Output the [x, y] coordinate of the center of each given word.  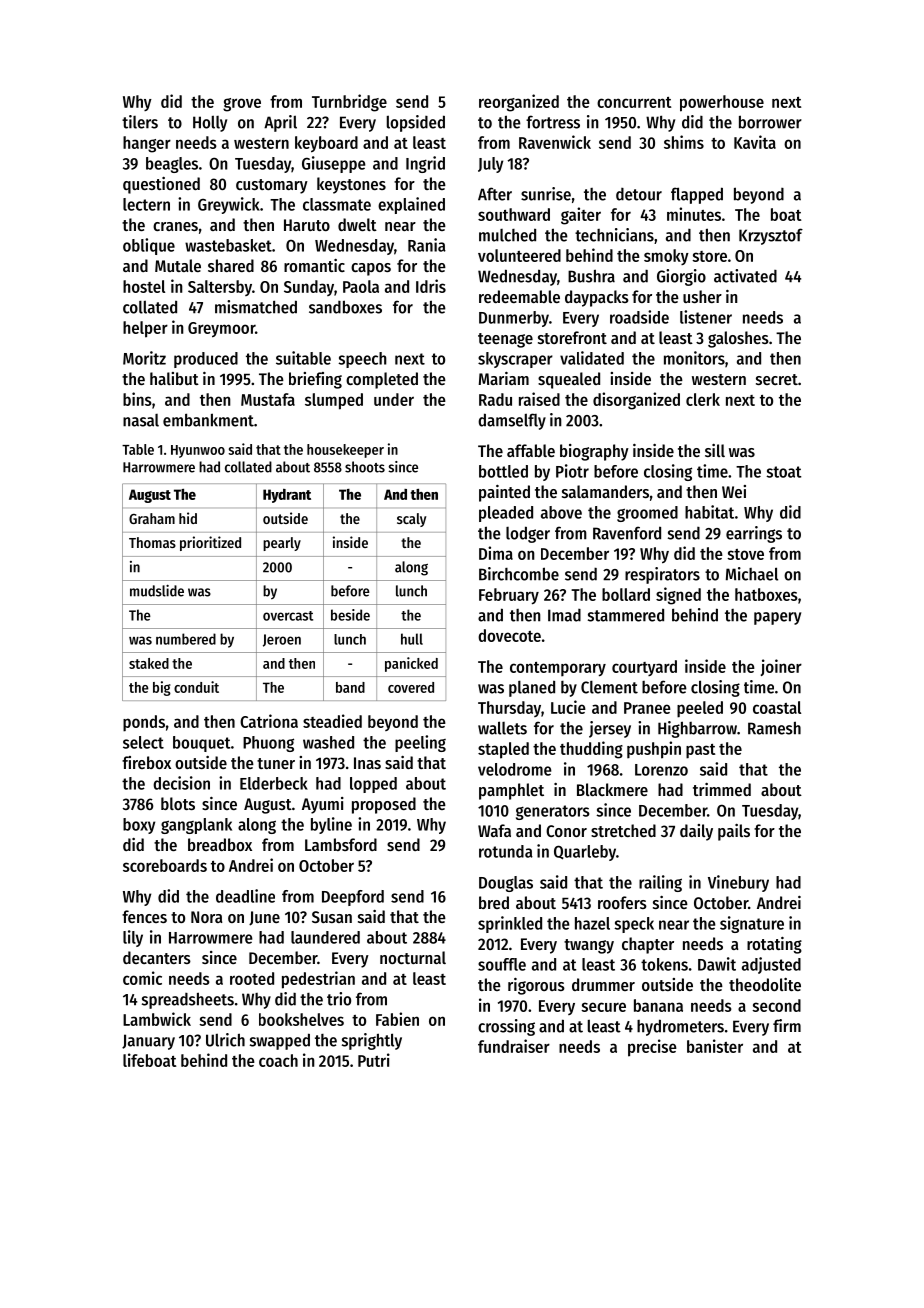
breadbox [220, 844]
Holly [210, 123]
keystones [351, 185]
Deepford [353, 898]
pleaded [506, 514]
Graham [152, 518]
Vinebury [738, 883]
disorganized [636, 401]
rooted [252, 978]
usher [702, 296]
